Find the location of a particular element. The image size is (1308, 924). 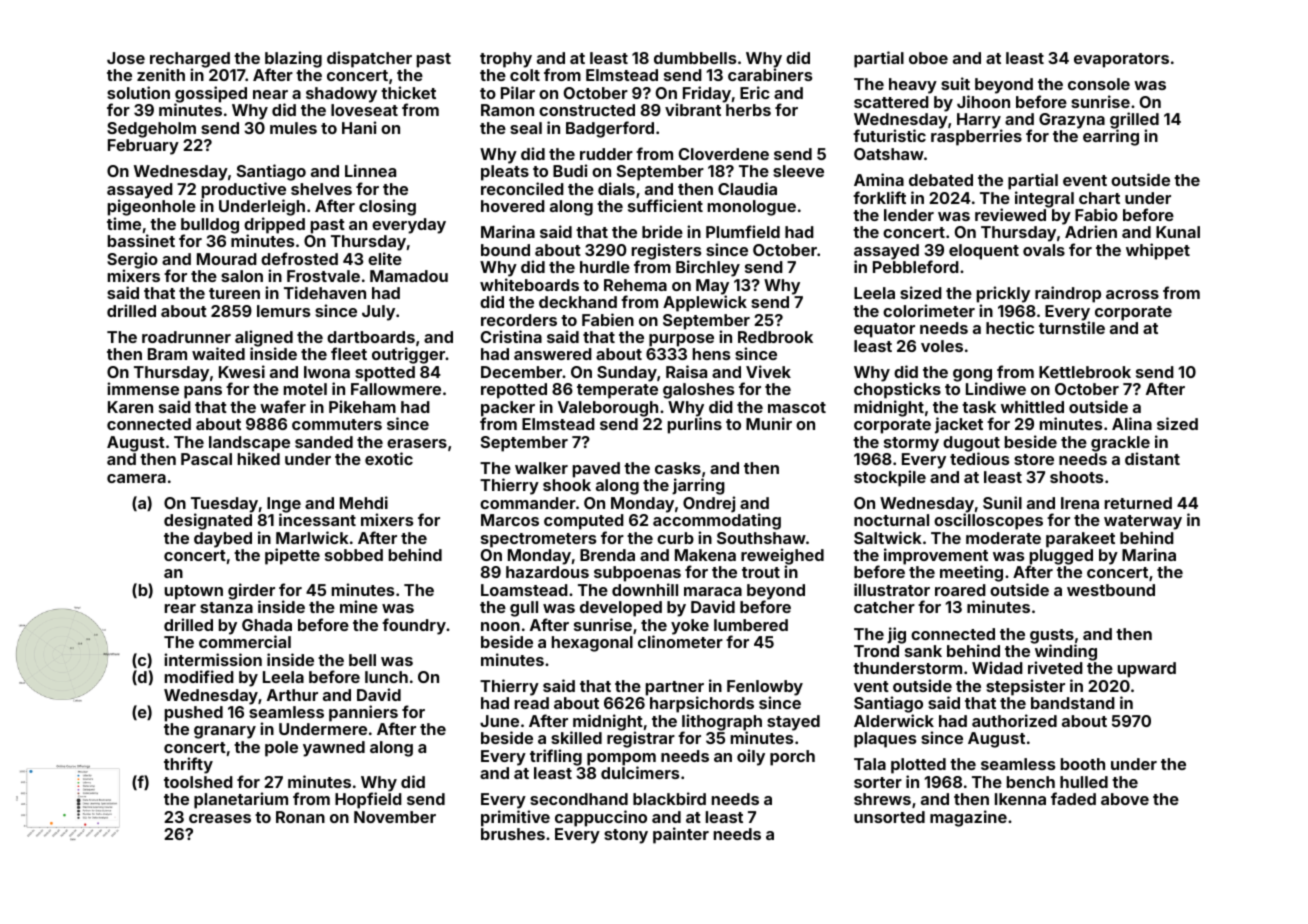

creases is located at coordinates (220, 818).
